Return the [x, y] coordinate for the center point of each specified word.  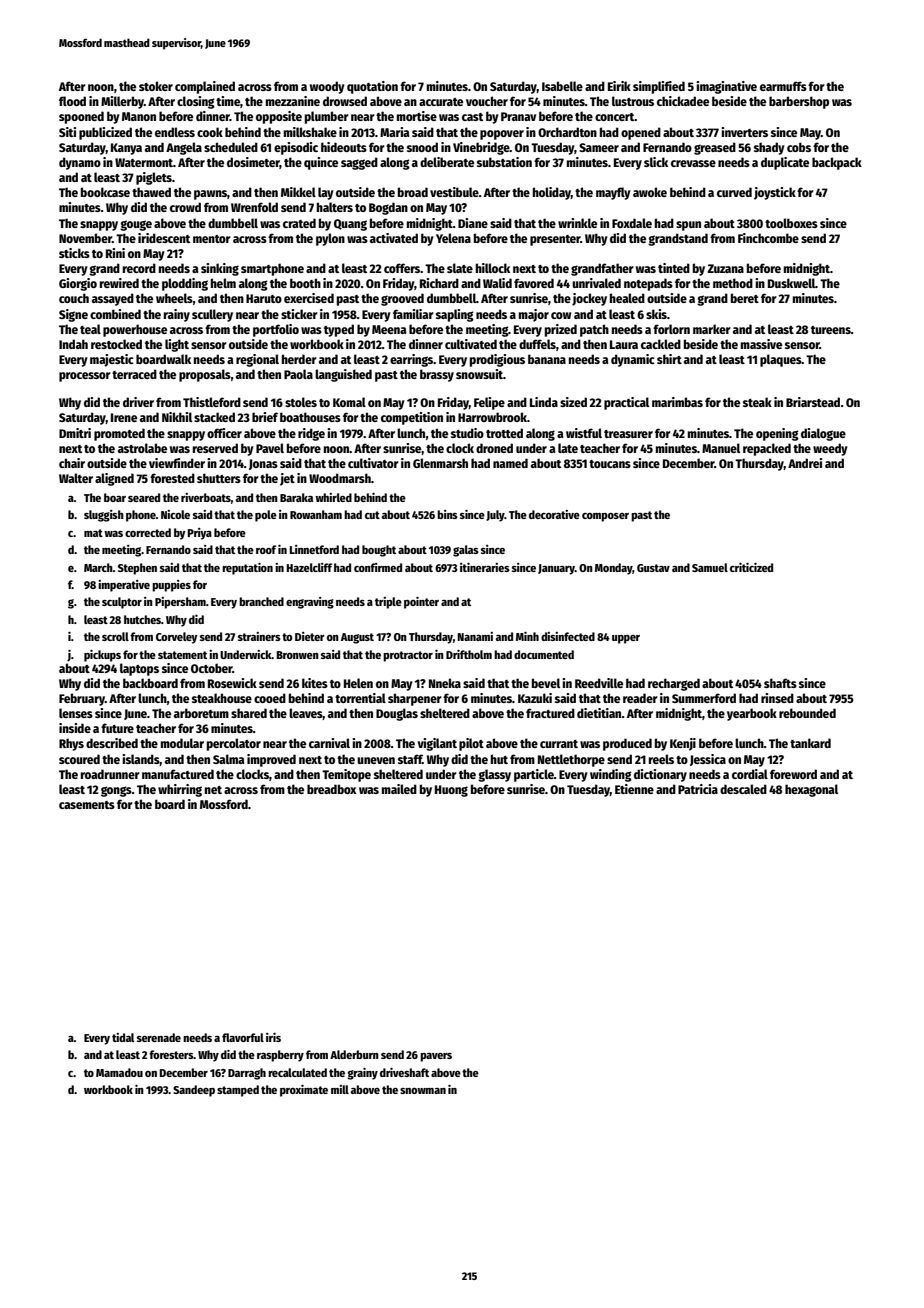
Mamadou [119, 1072]
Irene [124, 417]
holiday [552, 193]
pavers [436, 1057]
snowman [423, 1091]
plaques [781, 360]
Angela [184, 148]
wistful [584, 433]
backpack [837, 163]
